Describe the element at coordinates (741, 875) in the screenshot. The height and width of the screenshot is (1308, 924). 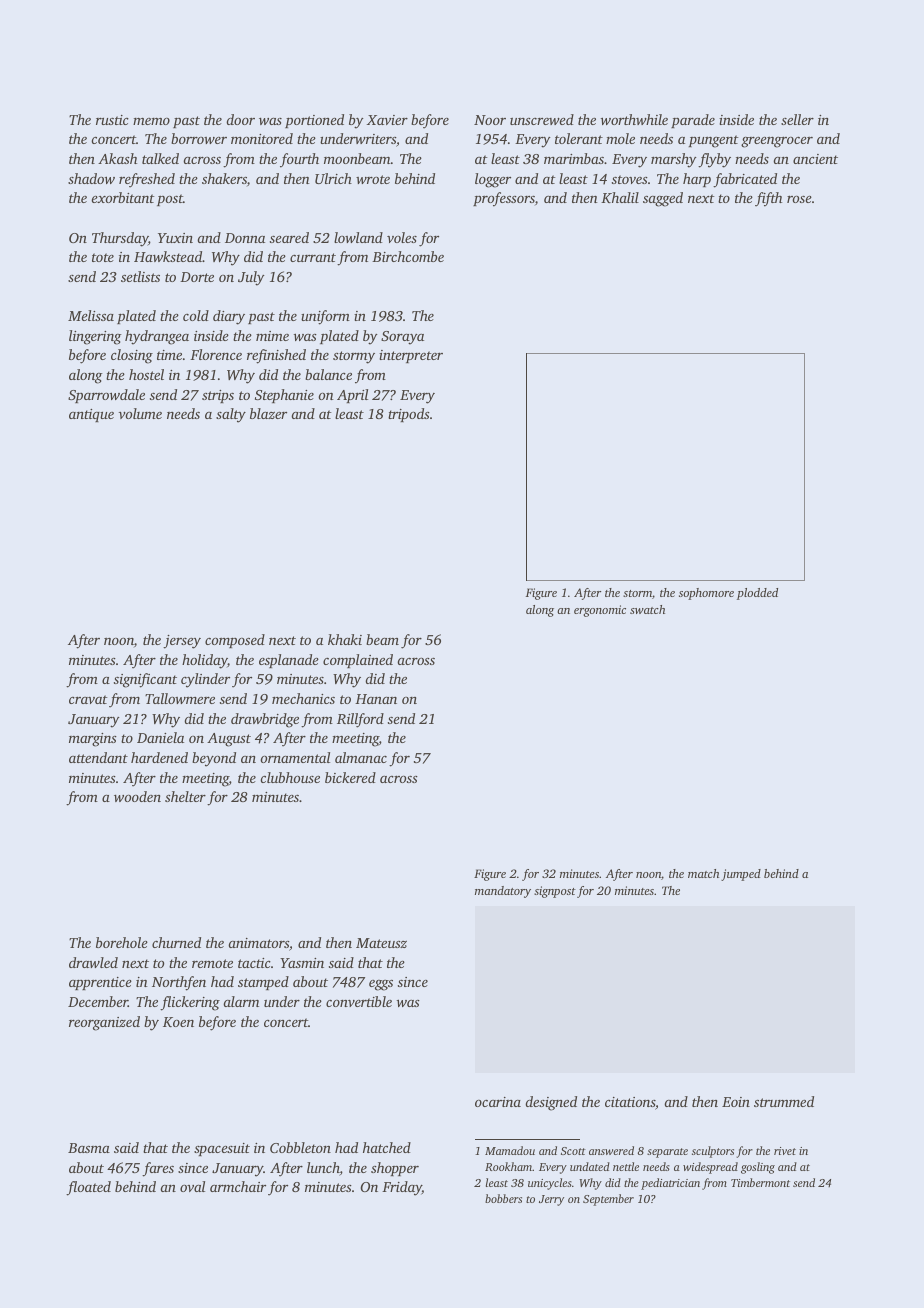
I see `jumped` at that location.
